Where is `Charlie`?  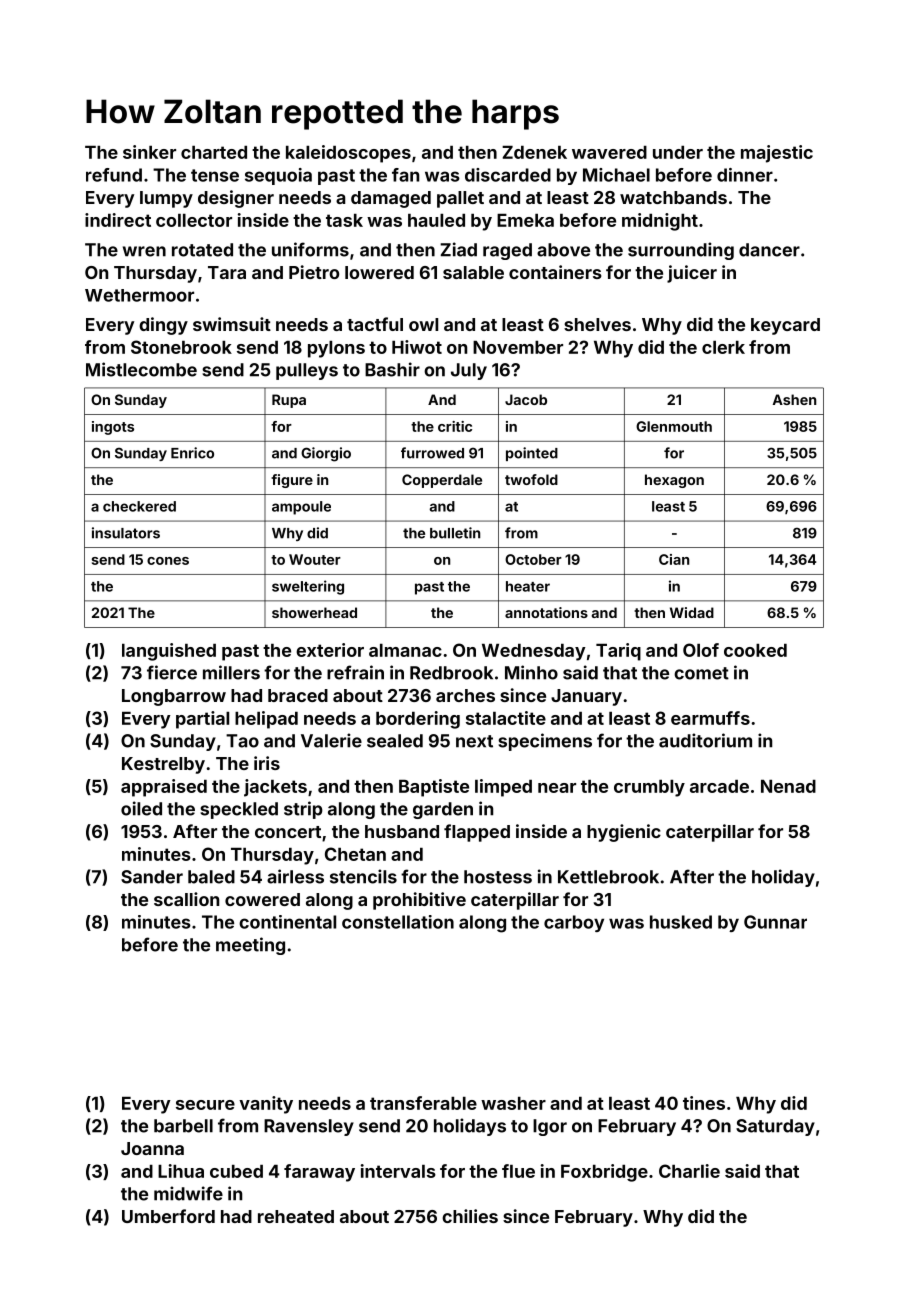 Charlie is located at coordinates (689, 1171).
